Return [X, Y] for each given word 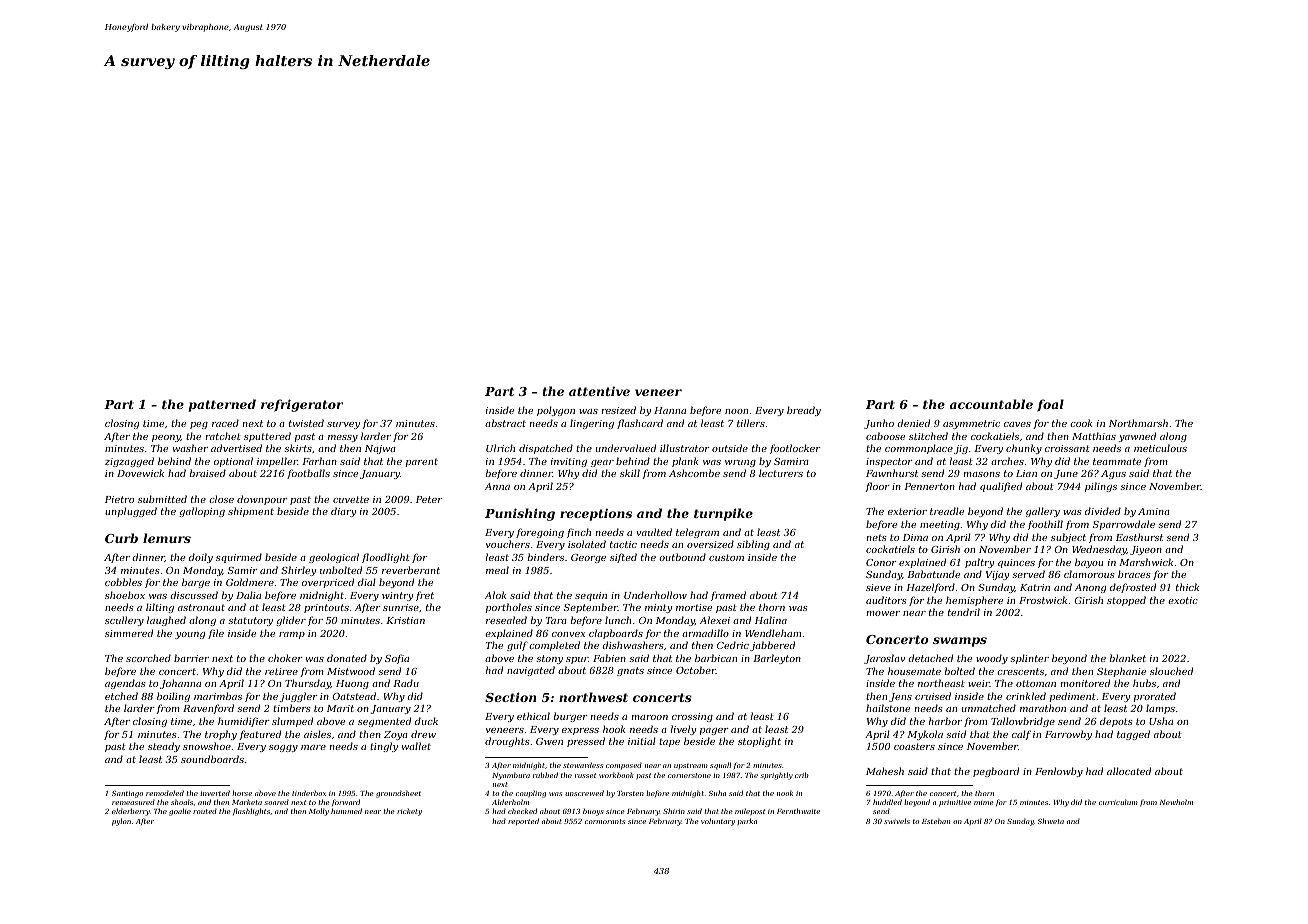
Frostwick [1043, 600]
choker [285, 658]
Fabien [609, 658]
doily [201, 558]
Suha [717, 793]
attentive [599, 391]
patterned [222, 405]
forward [346, 802]
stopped [1126, 601]
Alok [496, 595]
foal [1050, 405]
